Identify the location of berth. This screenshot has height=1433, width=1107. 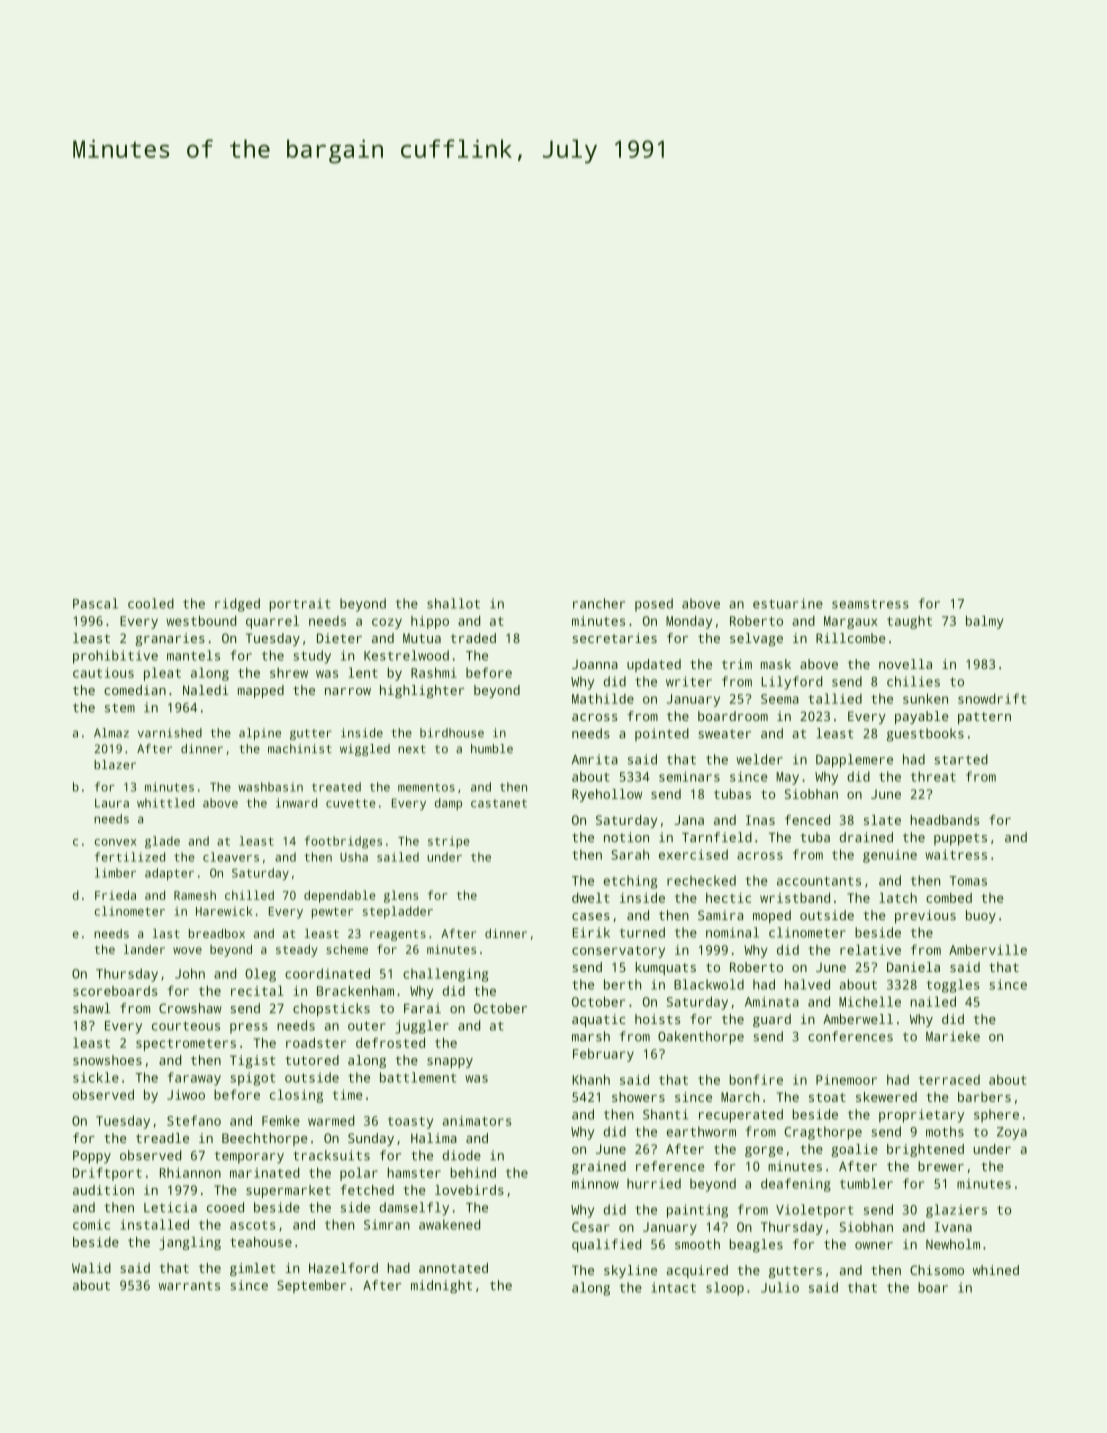
(622, 984).
